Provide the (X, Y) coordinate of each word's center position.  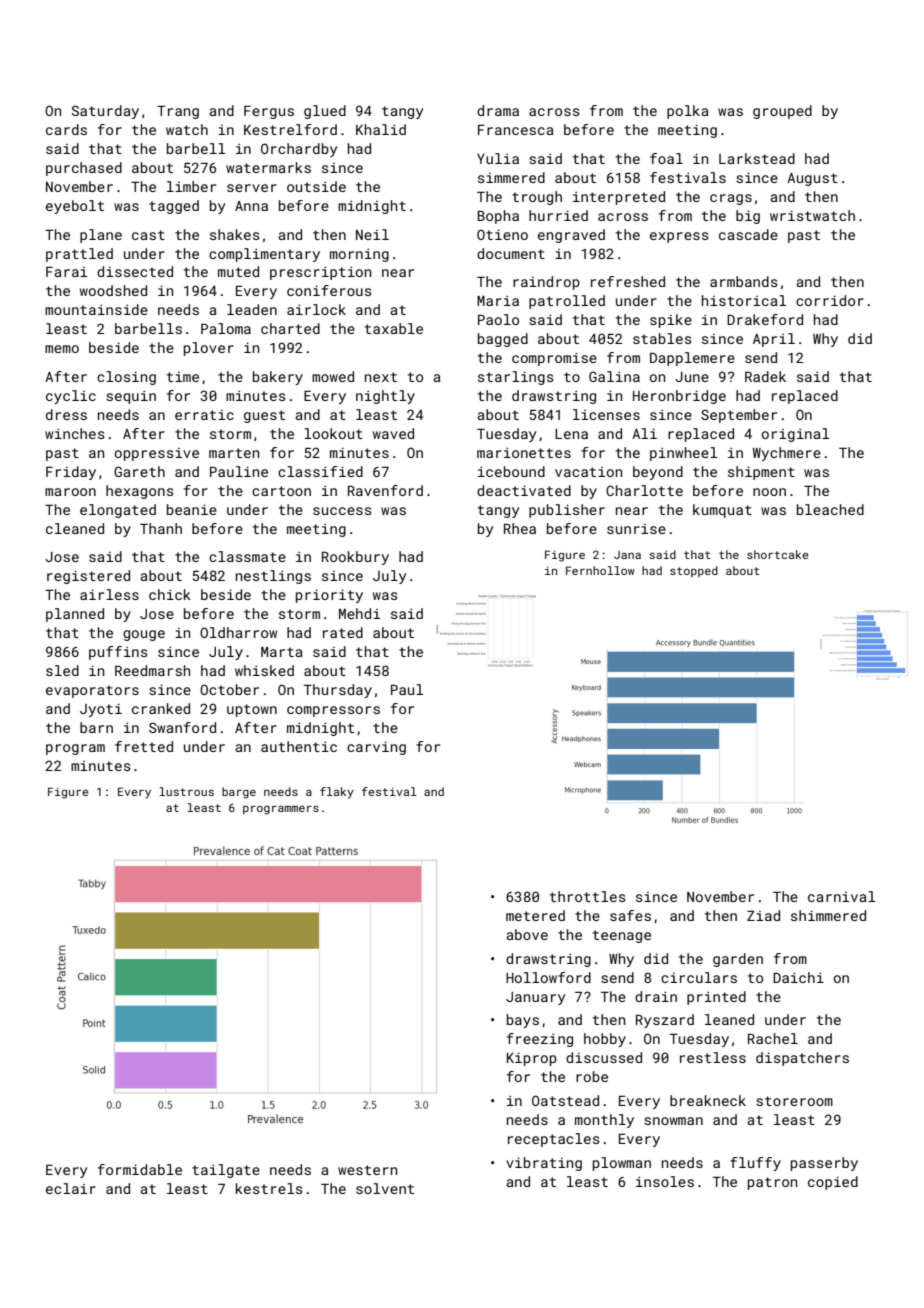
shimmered (828, 915)
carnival (841, 896)
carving (376, 748)
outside (316, 186)
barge (239, 793)
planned (75, 615)
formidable (140, 1169)
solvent (385, 1188)
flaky (337, 793)
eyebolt (75, 207)
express (679, 237)
